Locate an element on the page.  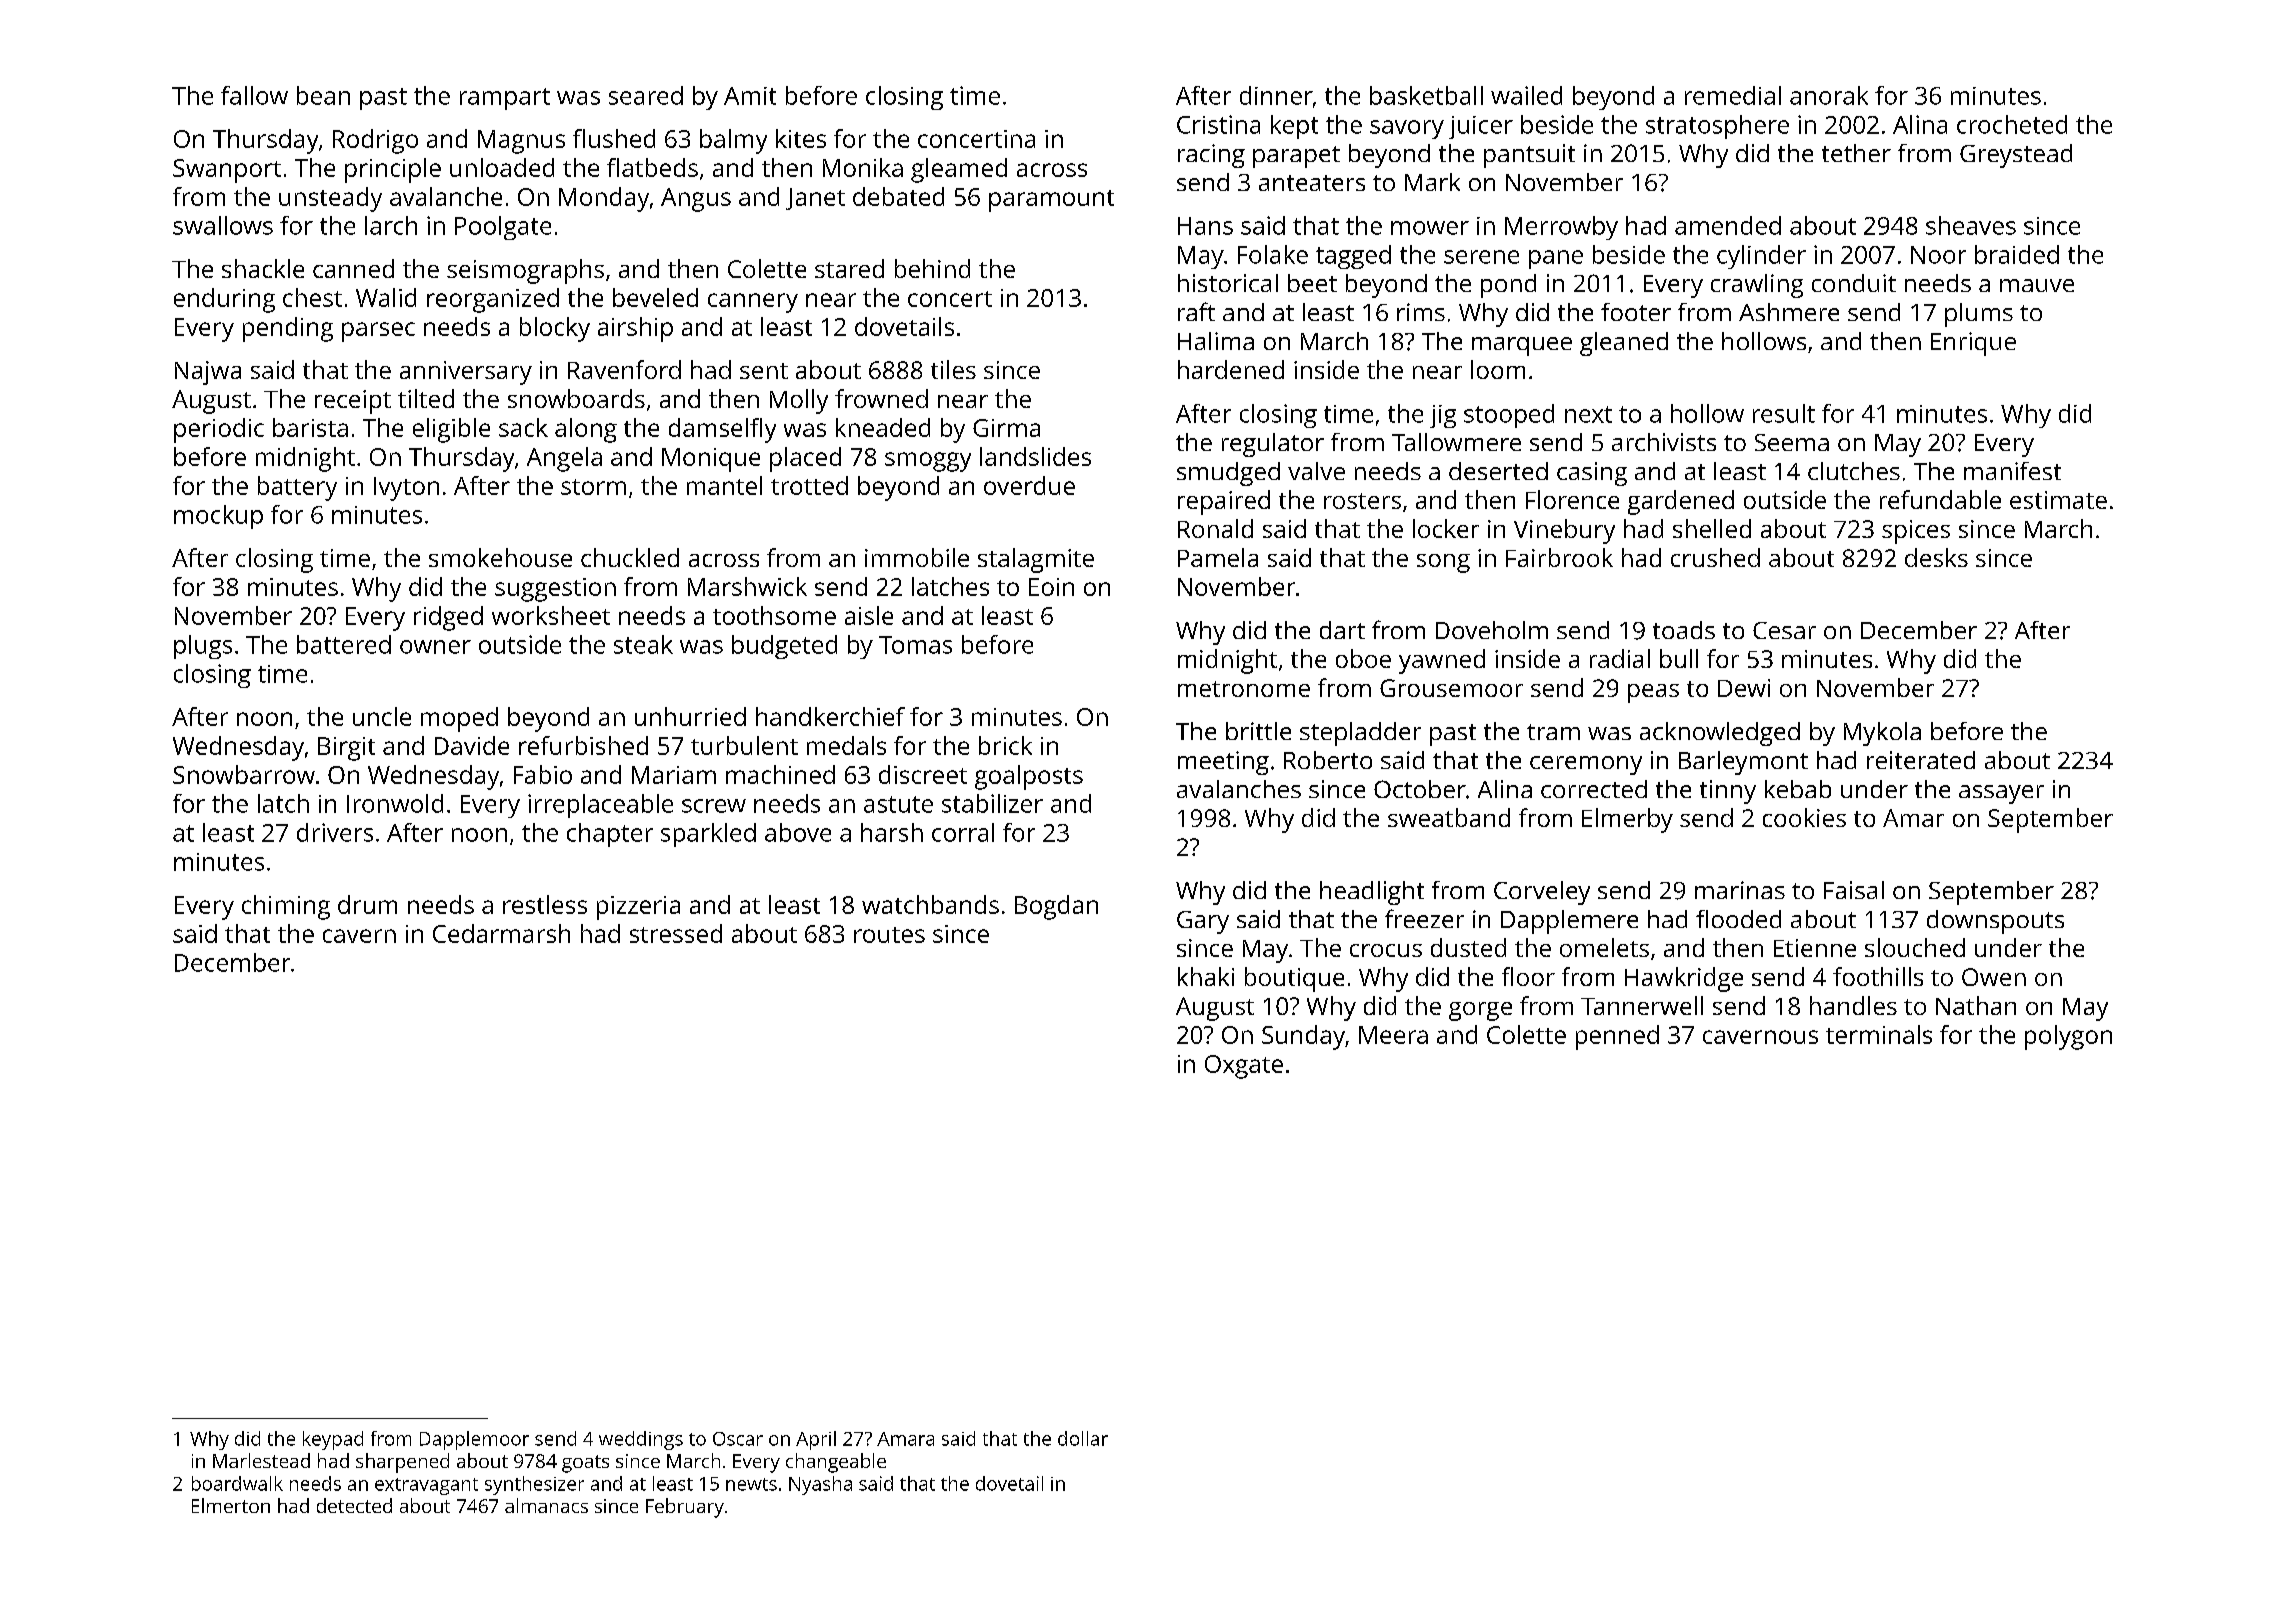
Nyasha is located at coordinates (820, 1485).
